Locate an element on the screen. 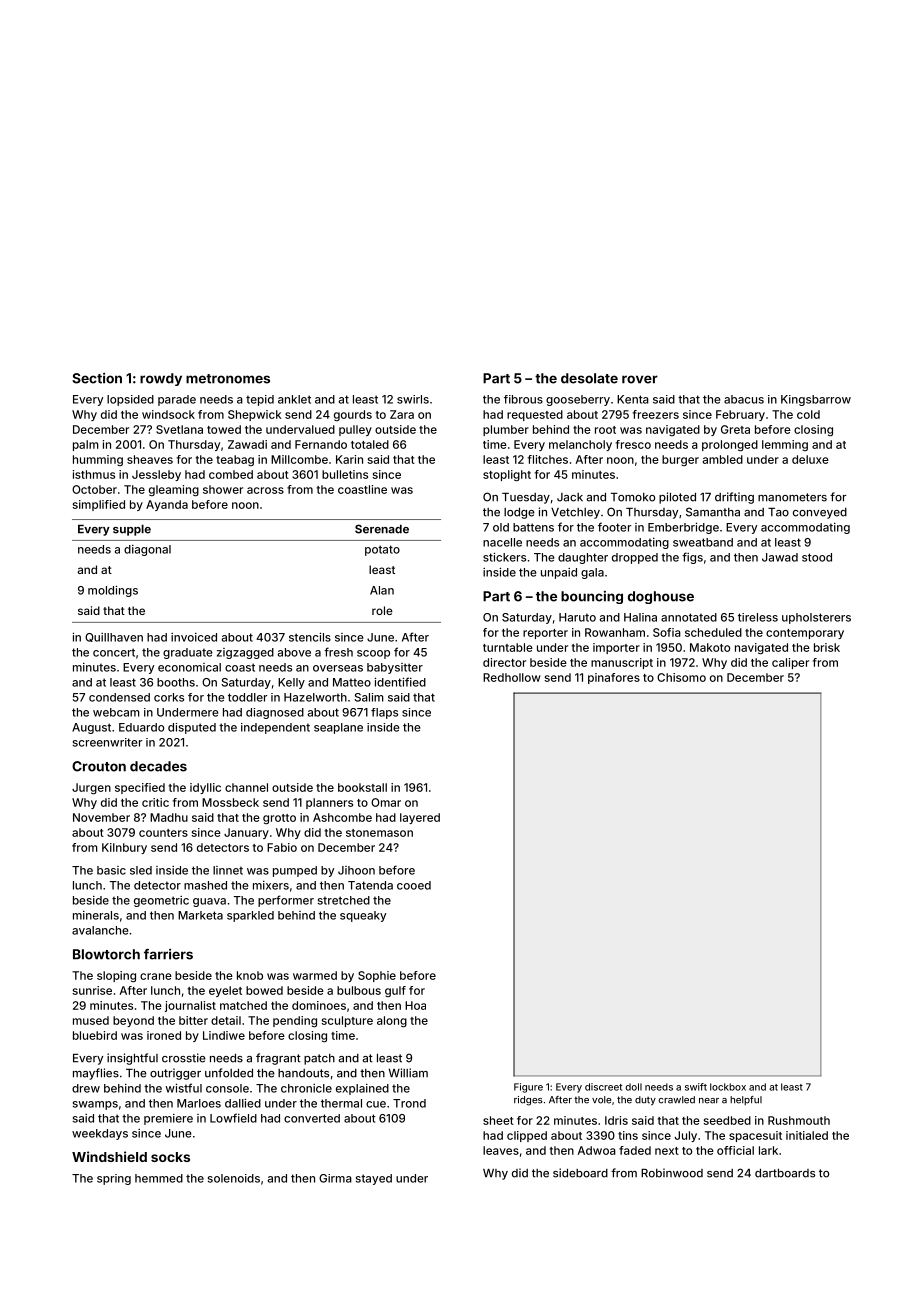 The width and height of the screenshot is (924, 1308). Karin is located at coordinates (349, 459).
